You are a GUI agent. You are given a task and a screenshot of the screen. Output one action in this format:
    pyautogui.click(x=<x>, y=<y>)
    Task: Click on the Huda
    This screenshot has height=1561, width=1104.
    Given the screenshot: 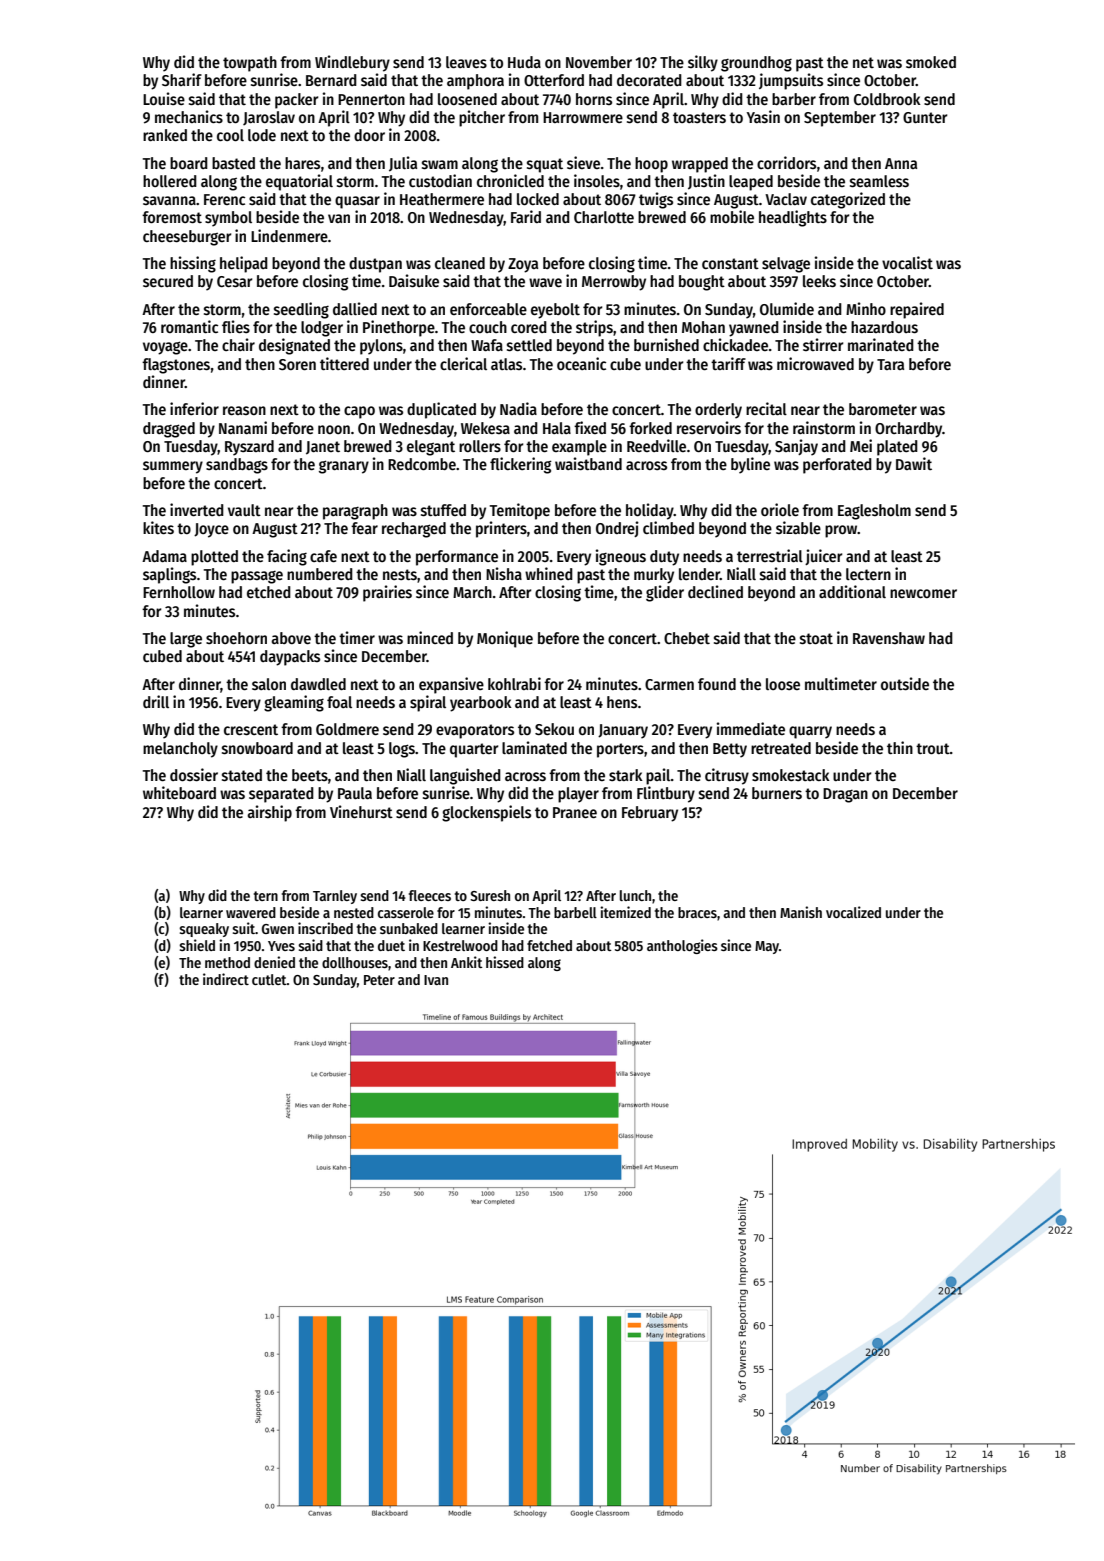 What is the action you would take?
    pyautogui.click(x=524, y=62)
